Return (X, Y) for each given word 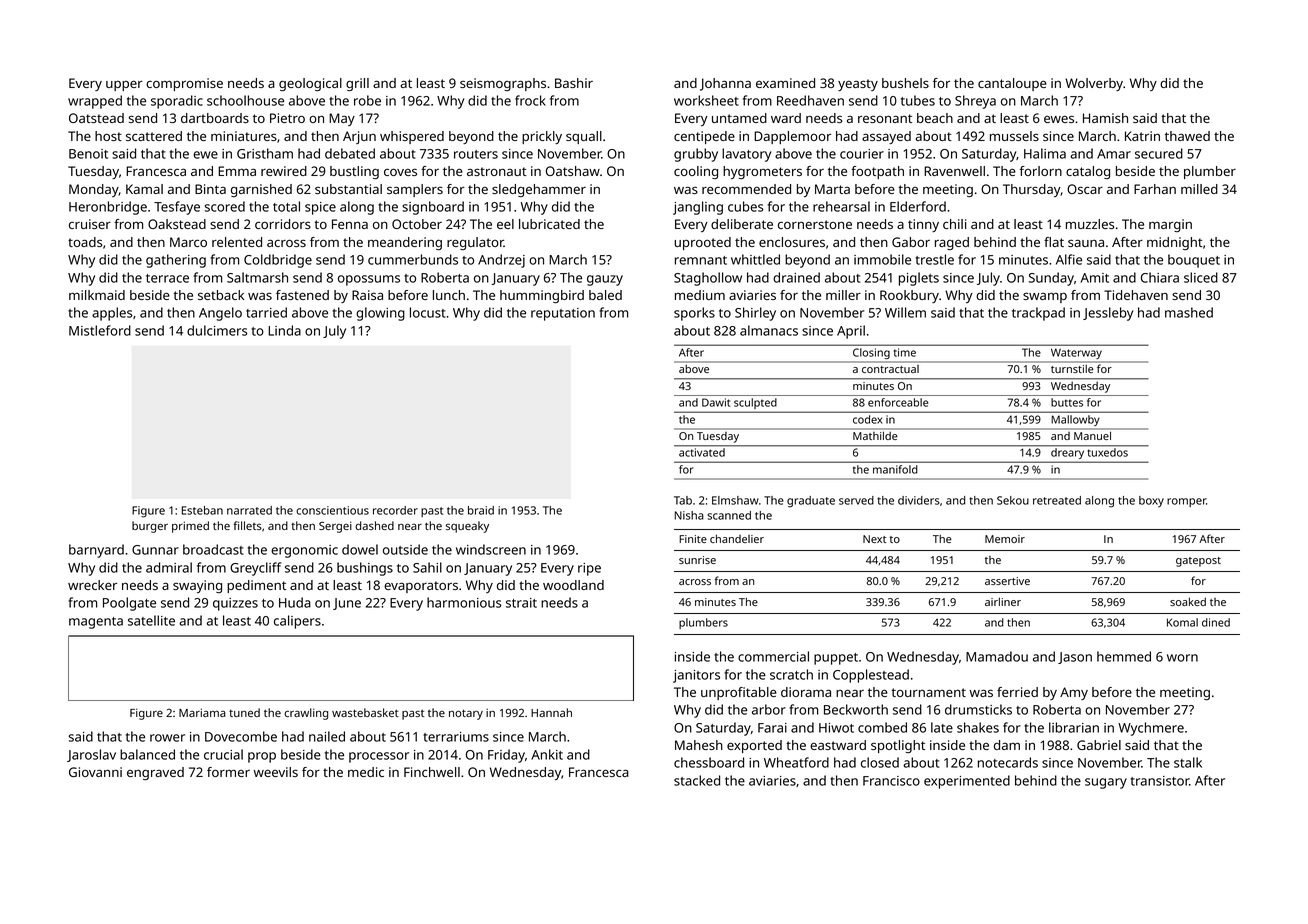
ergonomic (304, 551)
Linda (284, 330)
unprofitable (739, 693)
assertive (1007, 581)
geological (310, 84)
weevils (276, 772)
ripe (589, 569)
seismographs (503, 84)
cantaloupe (1012, 84)
